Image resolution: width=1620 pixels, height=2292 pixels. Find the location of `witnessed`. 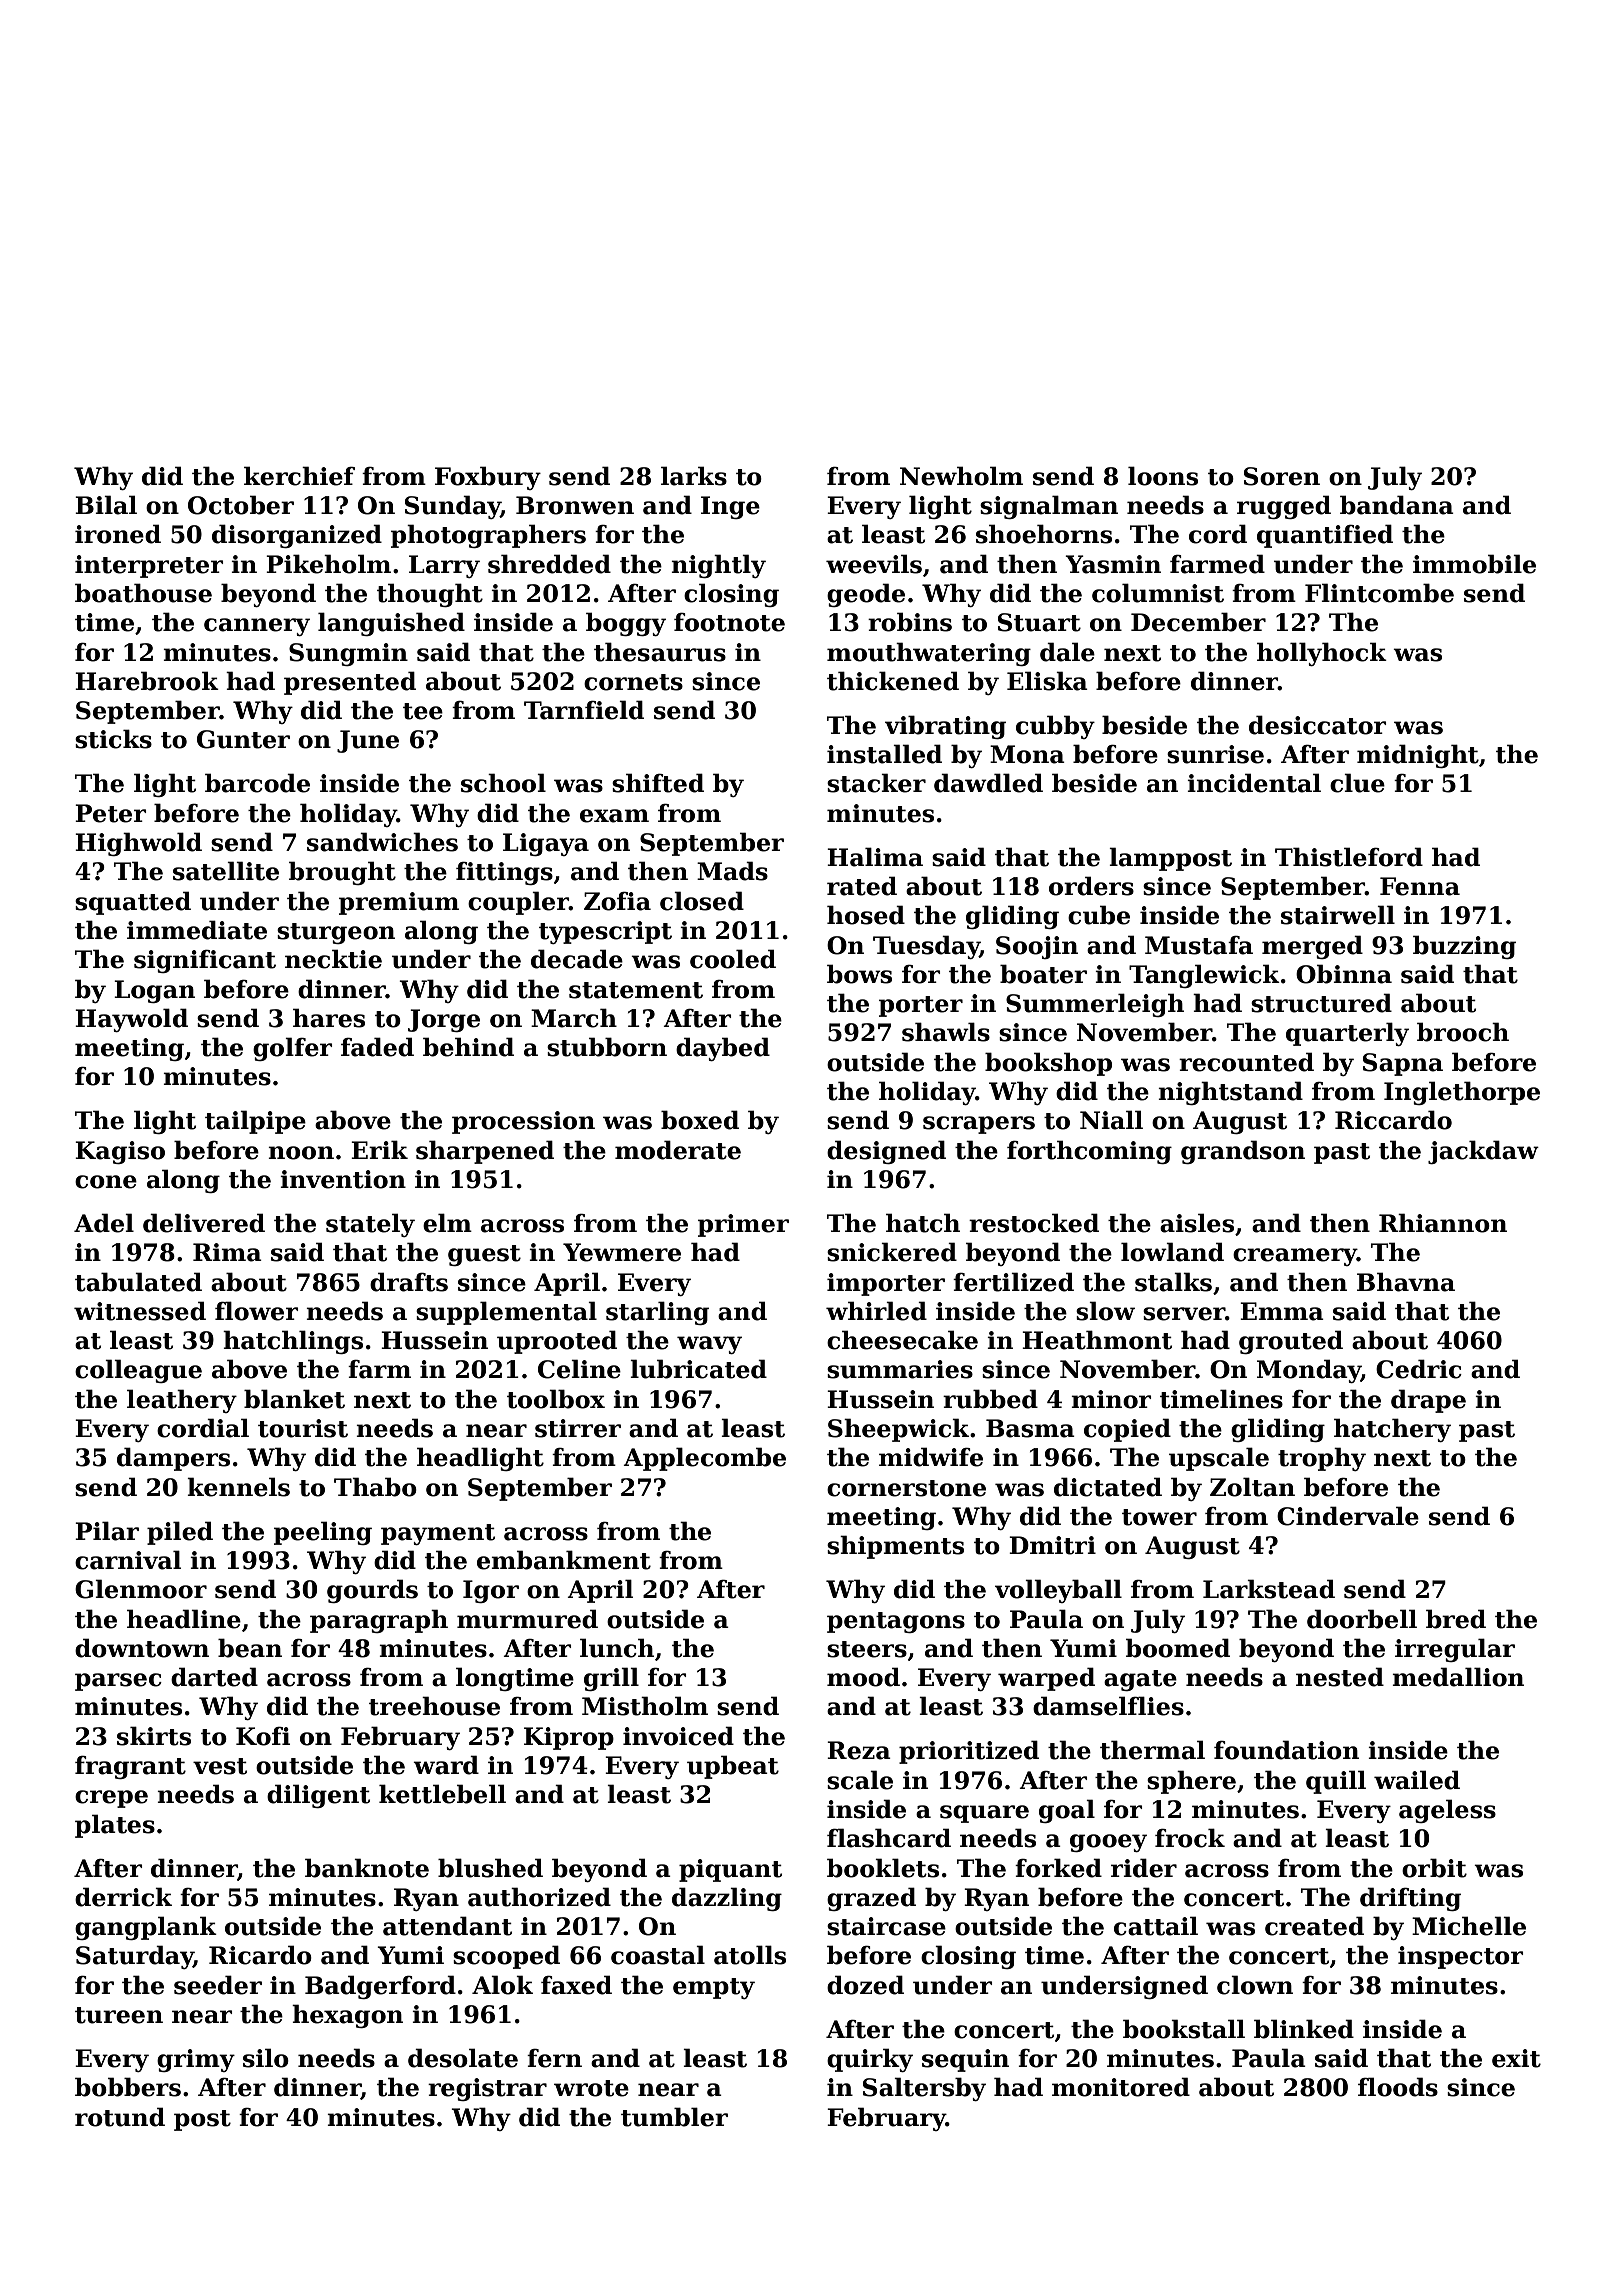

witnessed is located at coordinates (140, 1311).
